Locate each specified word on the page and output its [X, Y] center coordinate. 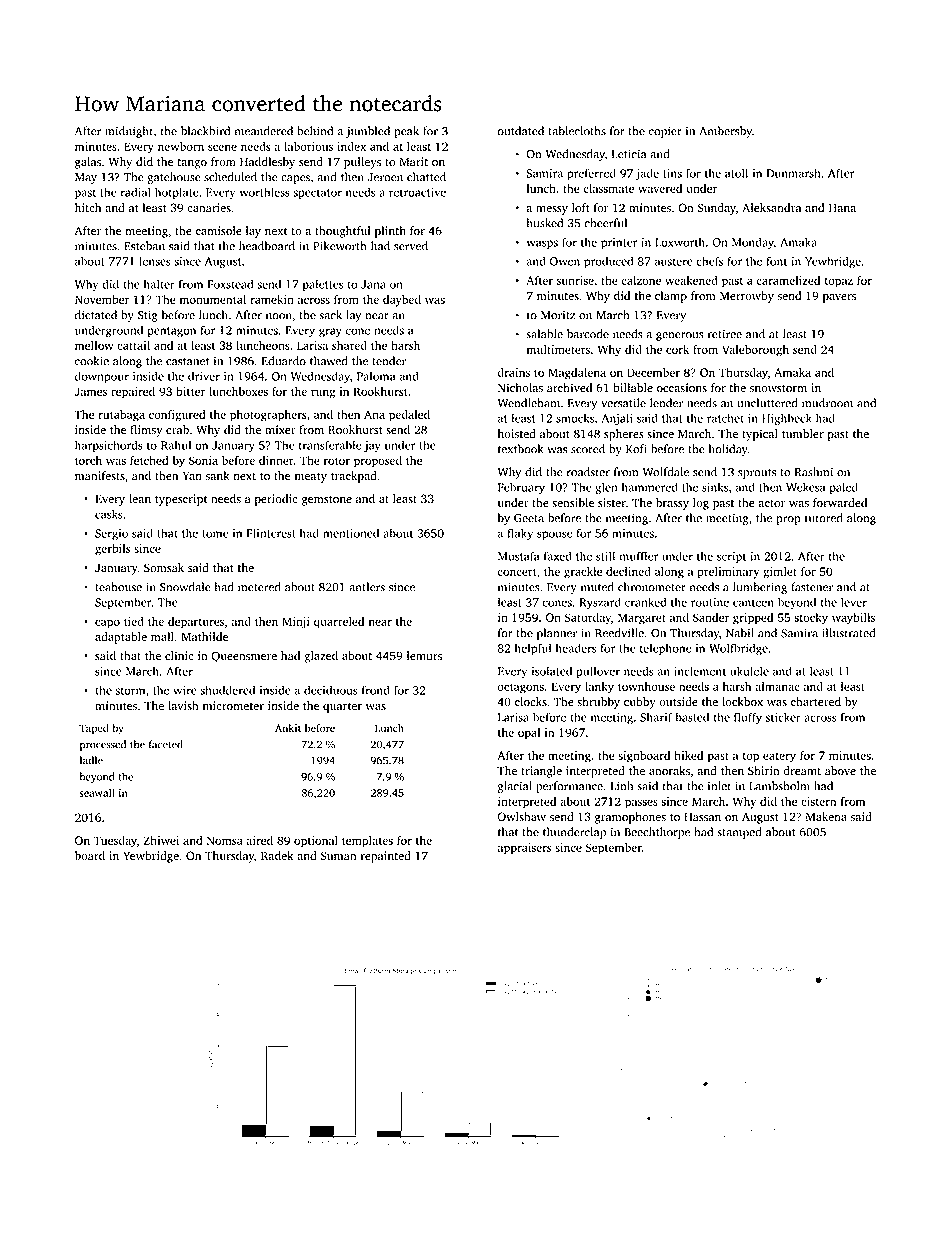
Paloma [376, 376]
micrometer [233, 706]
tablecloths [577, 131]
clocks [531, 702]
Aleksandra [771, 208]
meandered [264, 131]
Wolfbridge [738, 649]
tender [389, 361]
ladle [91, 760]
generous [680, 336]
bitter [190, 391]
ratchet [725, 418]
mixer [280, 429]
